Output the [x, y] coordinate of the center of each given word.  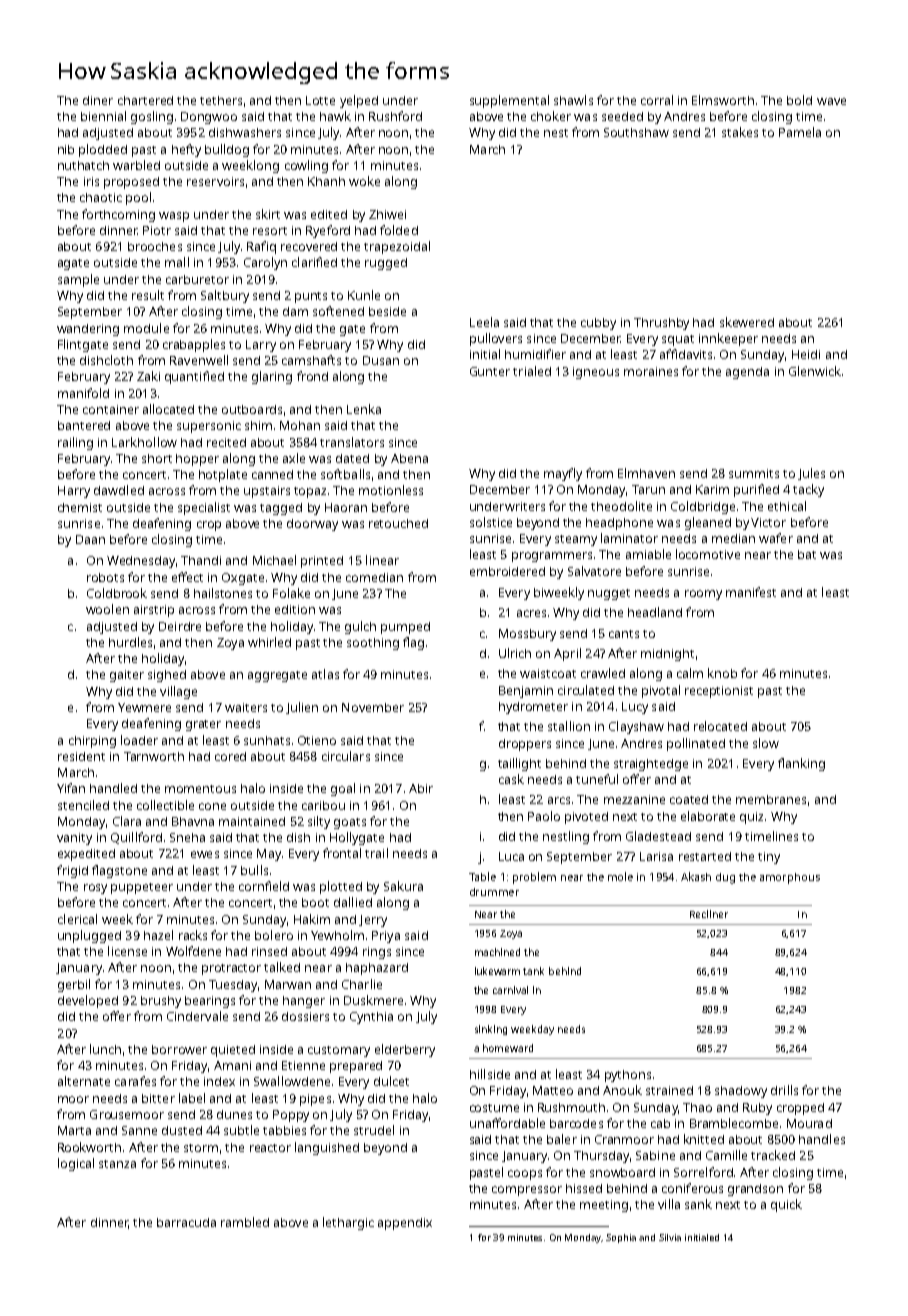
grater [203, 725]
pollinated [696, 744]
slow [766, 743]
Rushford [395, 116]
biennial [103, 116]
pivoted [586, 818]
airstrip [154, 611]
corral [657, 100]
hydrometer [533, 708]
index [219, 1081]
